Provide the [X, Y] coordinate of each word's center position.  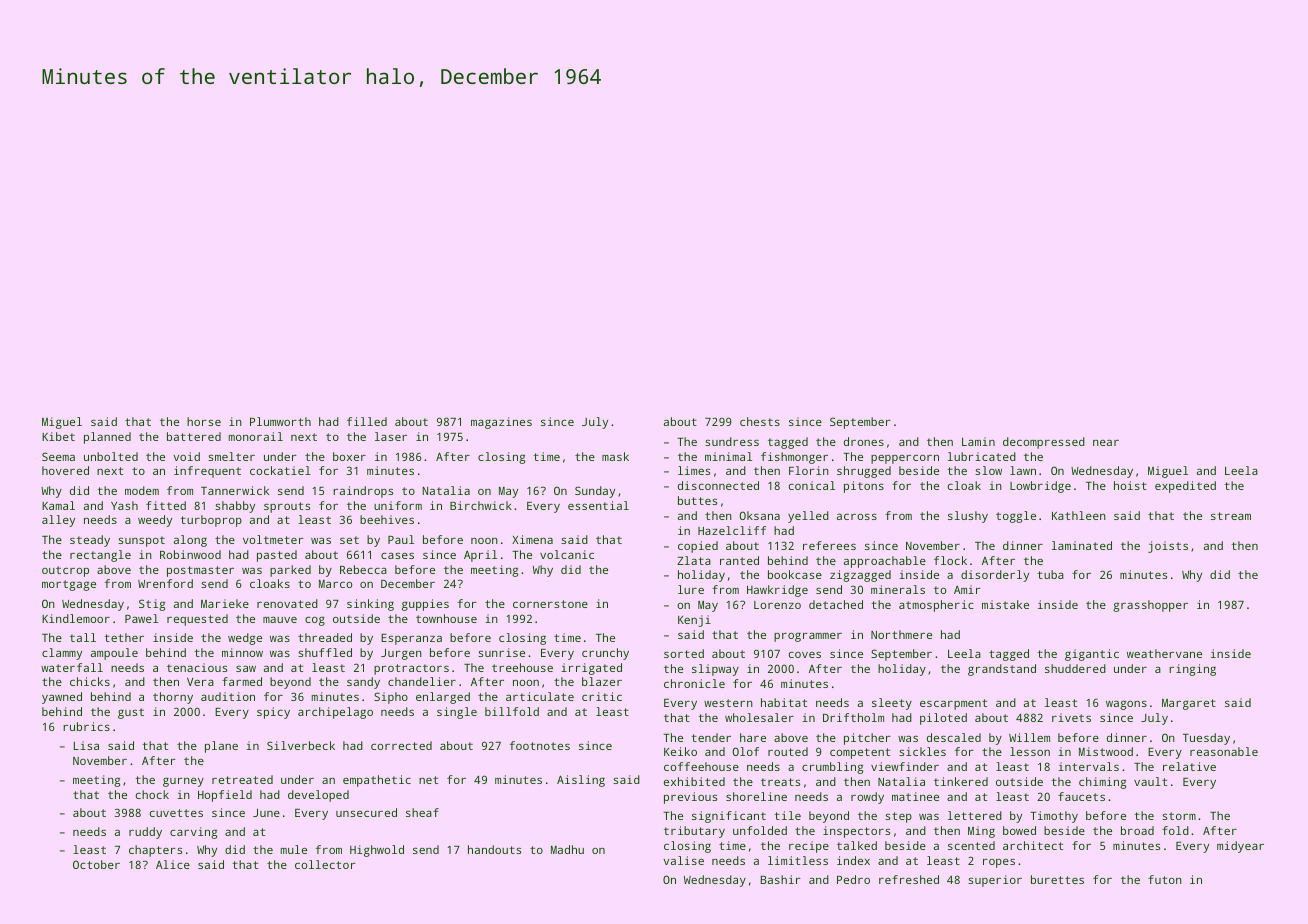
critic [602, 696]
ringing [1192, 670]
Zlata [694, 560]
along [190, 541]
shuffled [325, 652]
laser [391, 436]
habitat [784, 702]
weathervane [1164, 653]
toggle [1016, 517]
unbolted [111, 456]
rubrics [86, 726]
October [96, 864]
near [1106, 443]
